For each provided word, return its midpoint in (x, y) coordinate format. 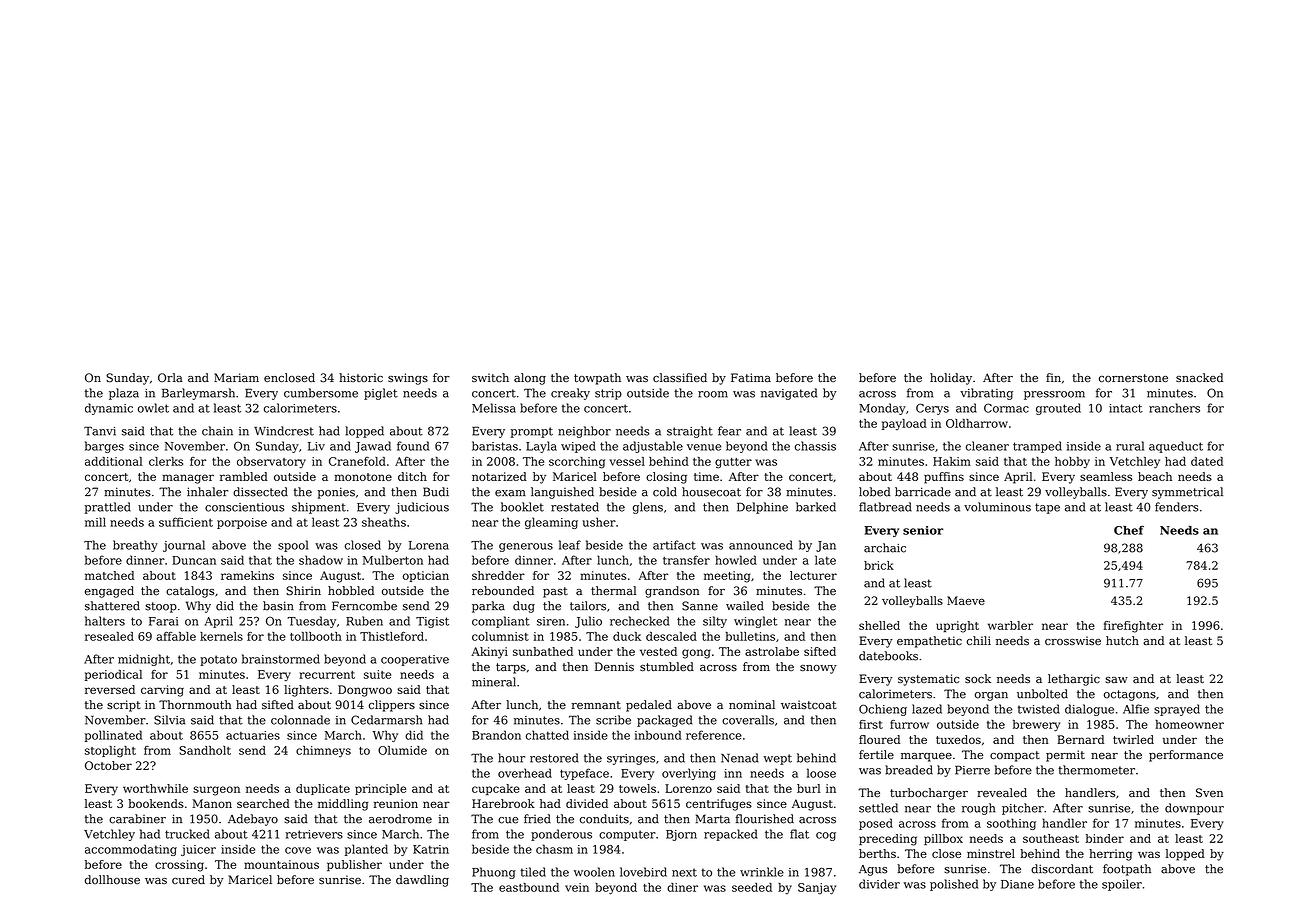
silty (715, 622)
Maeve (966, 600)
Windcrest (284, 431)
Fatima (751, 377)
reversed (110, 689)
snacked (1199, 378)
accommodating (131, 850)
